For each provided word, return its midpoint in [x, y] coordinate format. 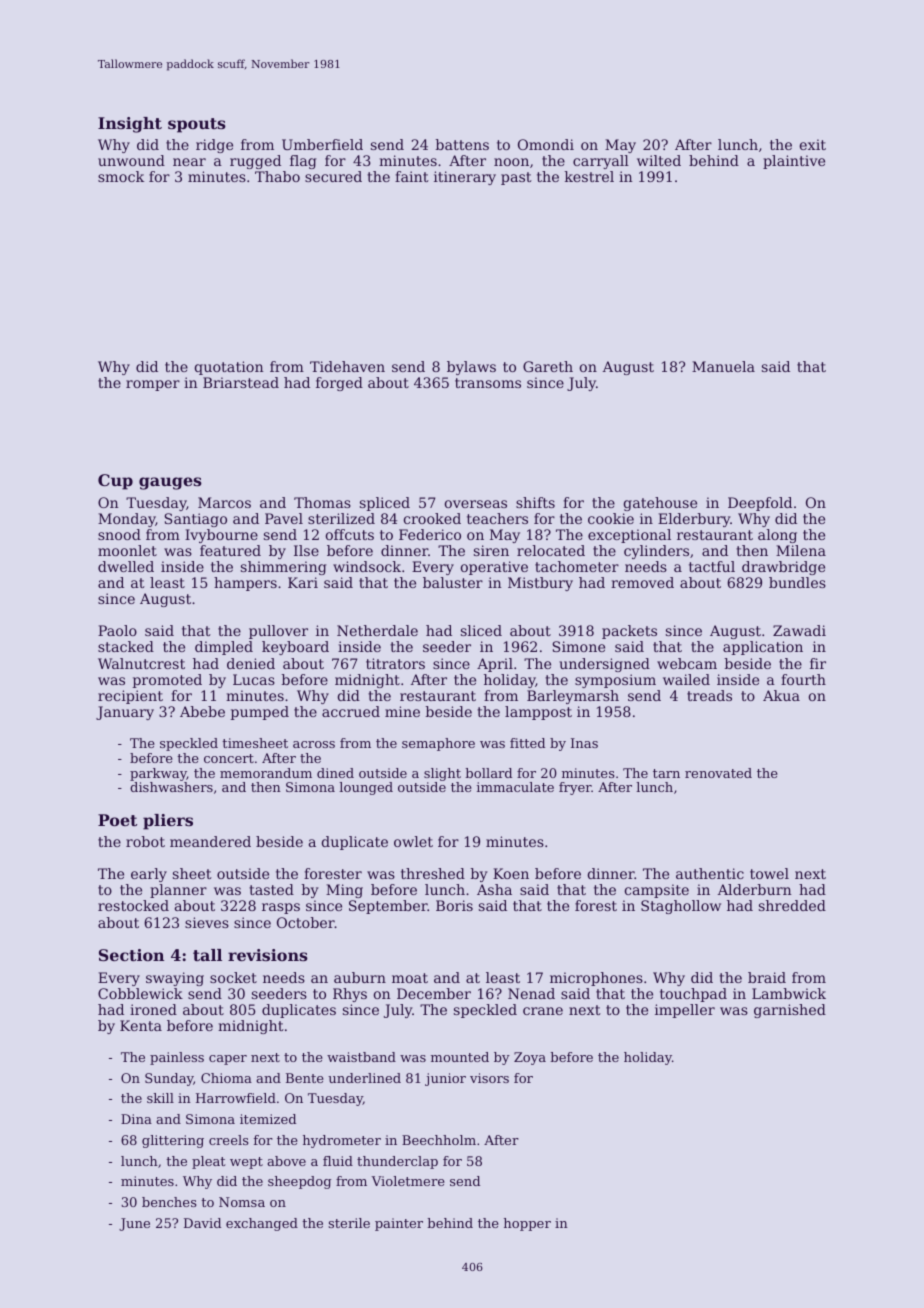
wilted [659, 160]
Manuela [723, 366]
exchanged [262, 1224]
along [777, 536]
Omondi [546, 144]
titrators [395, 663]
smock [121, 176]
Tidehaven [347, 366]
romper [153, 385]
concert [229, 758]
